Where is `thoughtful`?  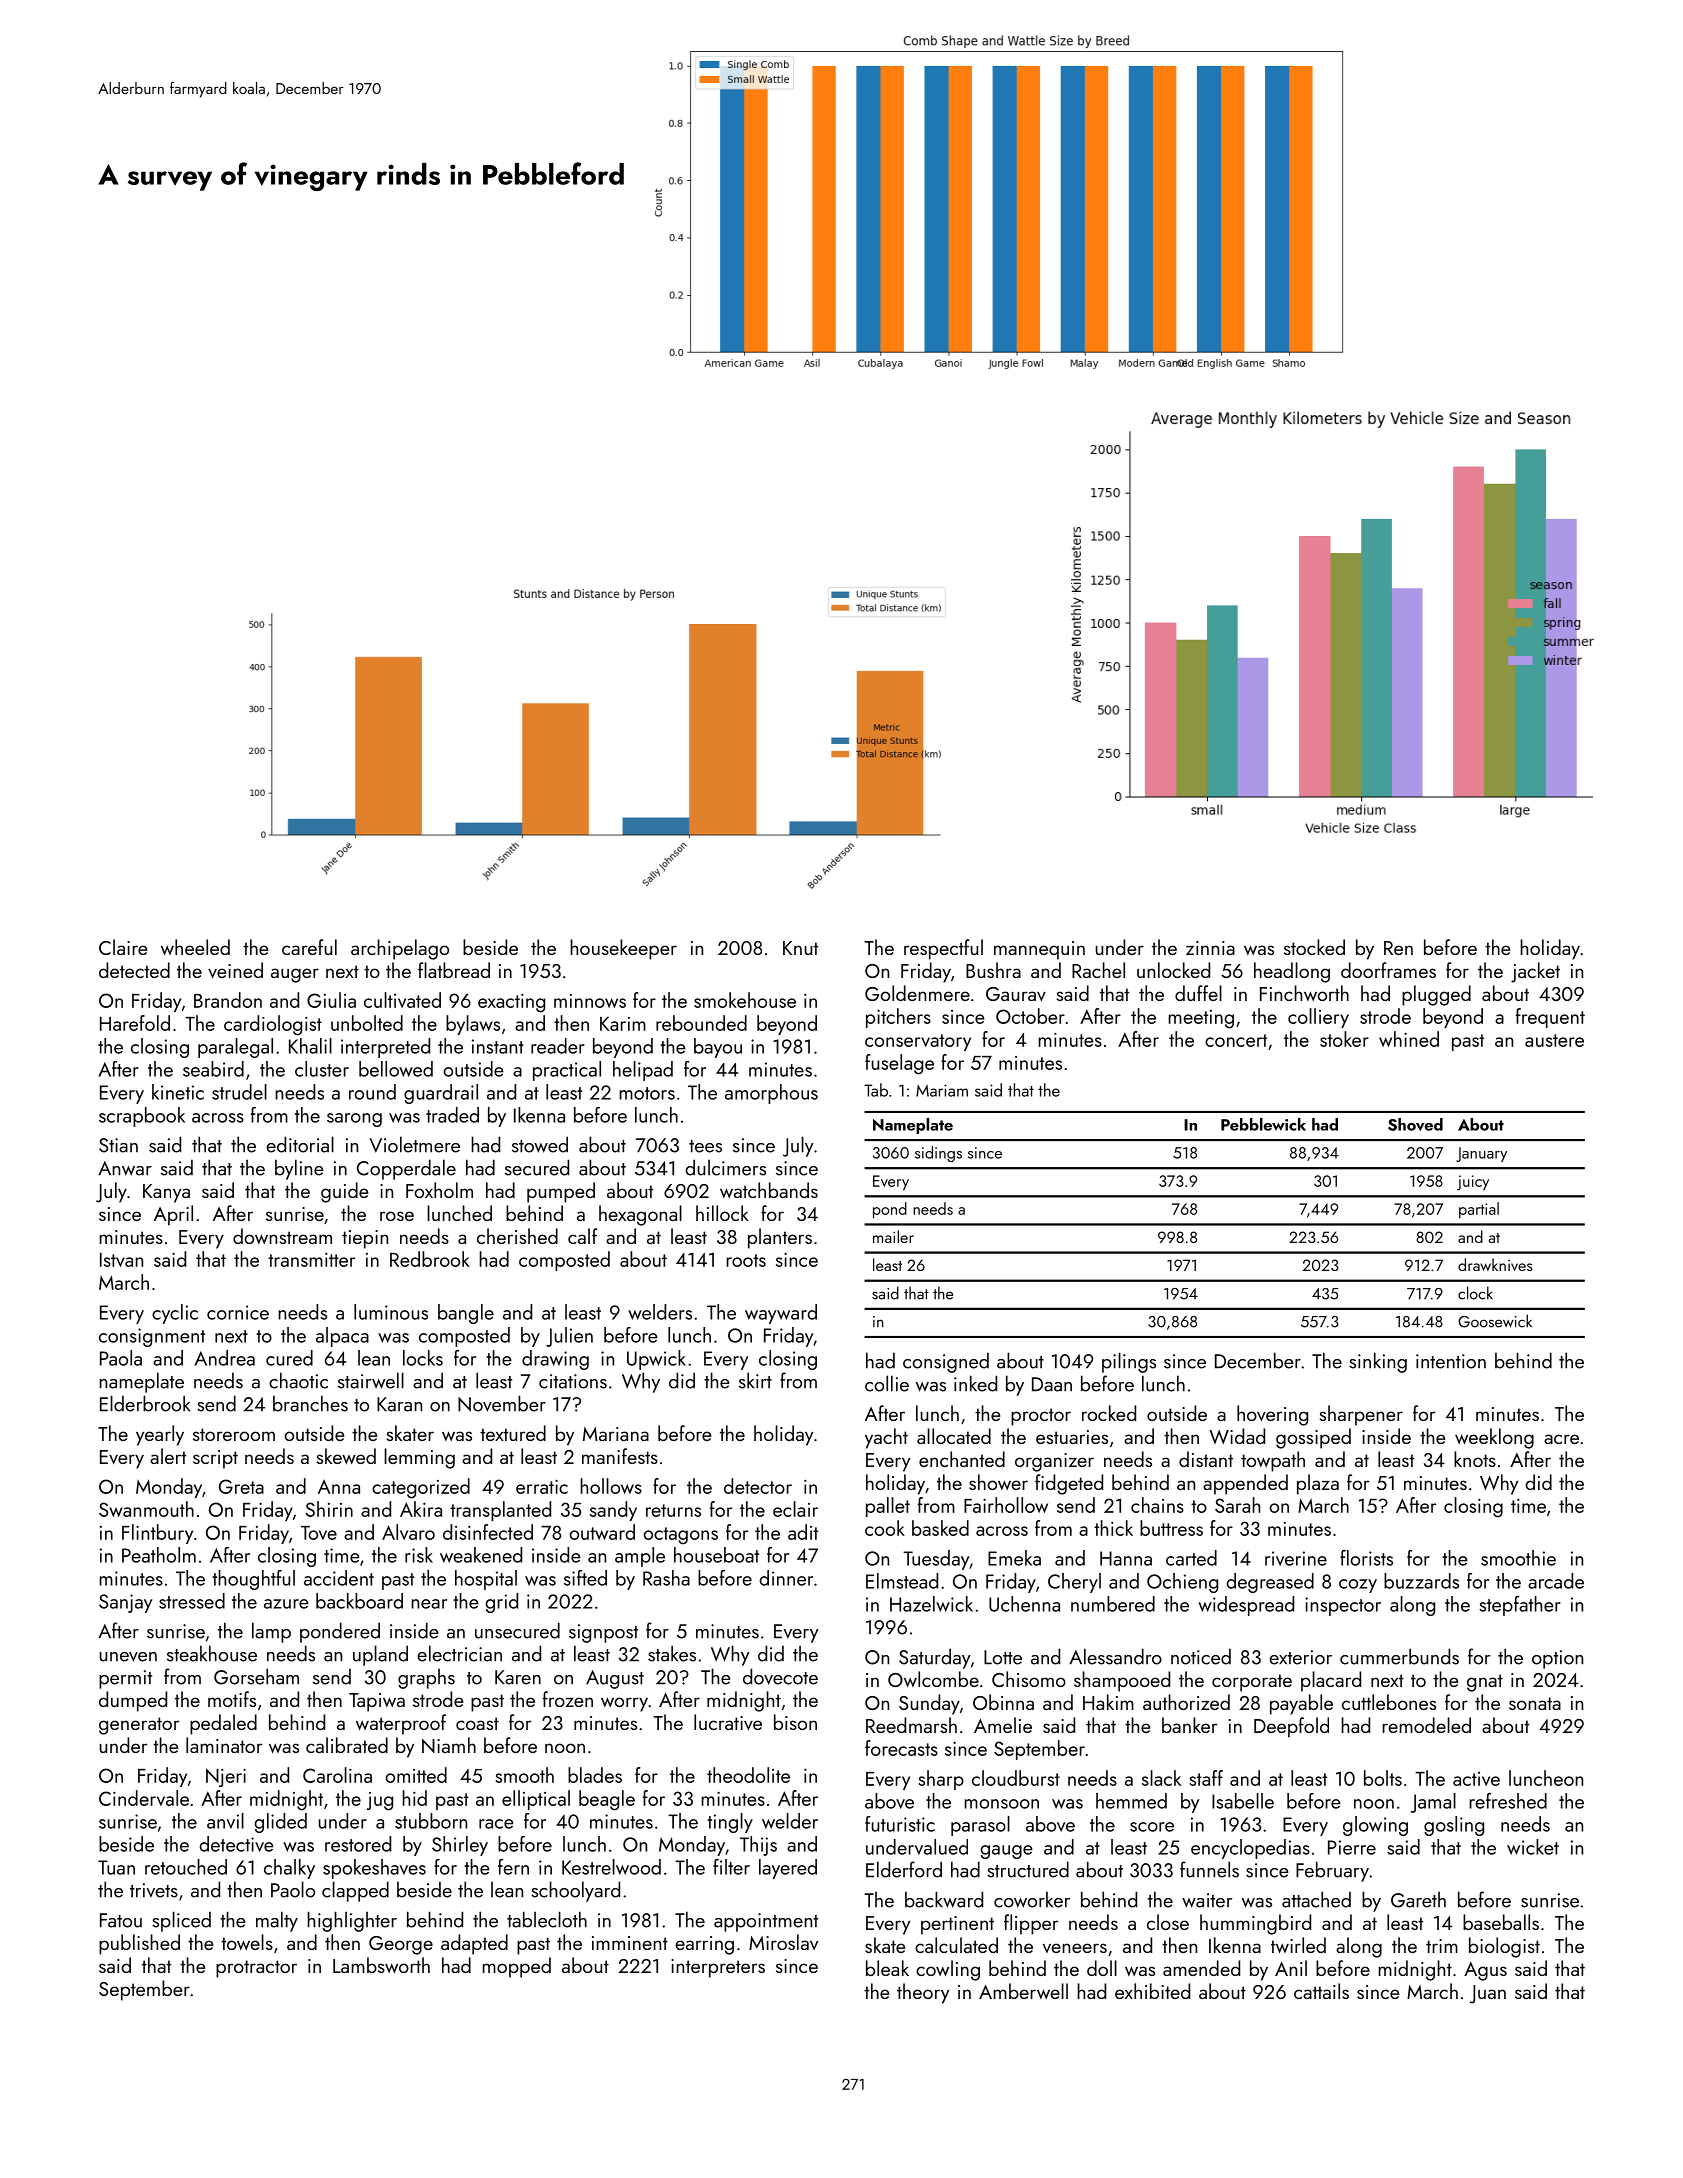 thoughtful is located at coordinates (253, 1580).
